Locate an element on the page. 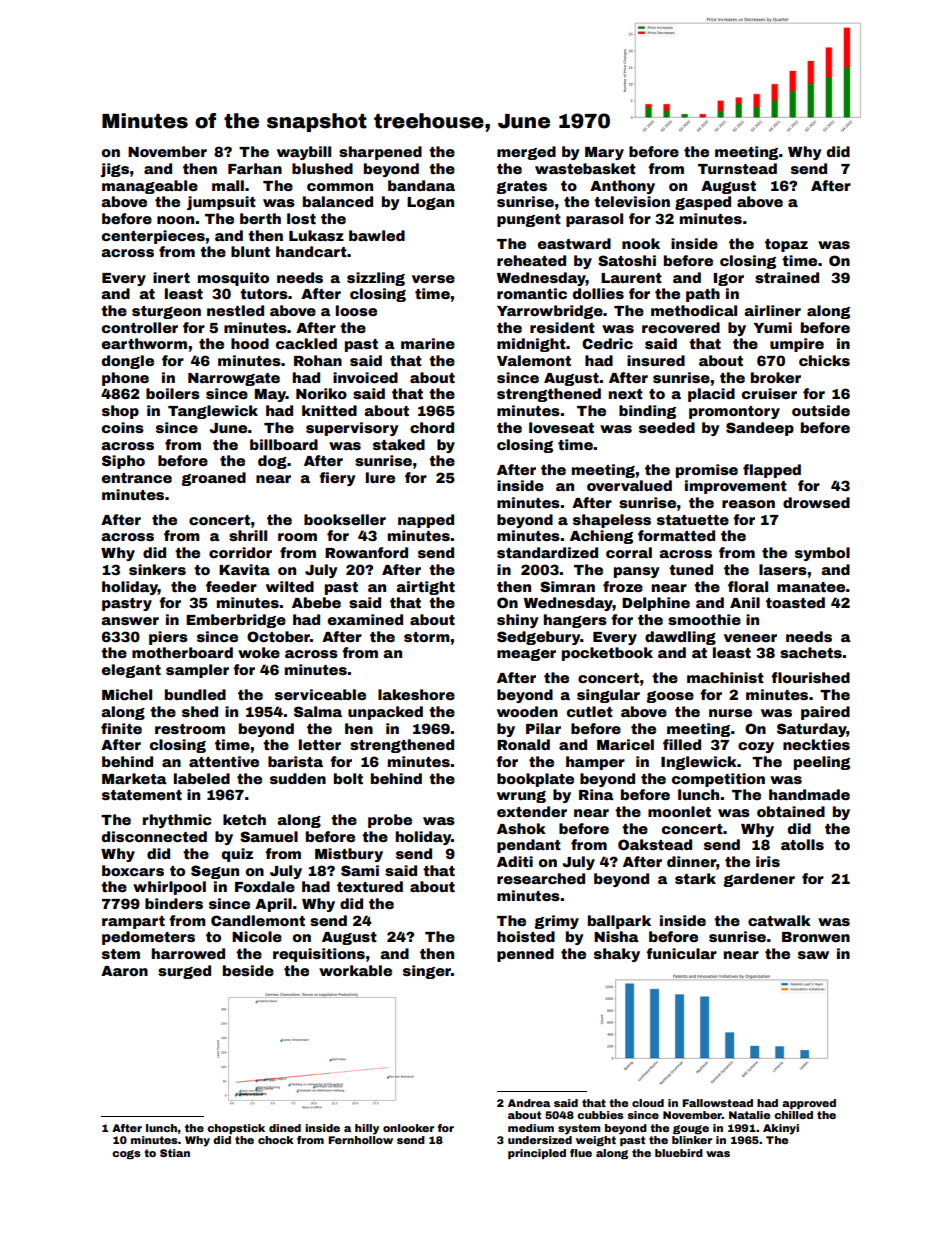 The width and height of the image is (952, 1233). merged is located at coordinates (526, 153).
